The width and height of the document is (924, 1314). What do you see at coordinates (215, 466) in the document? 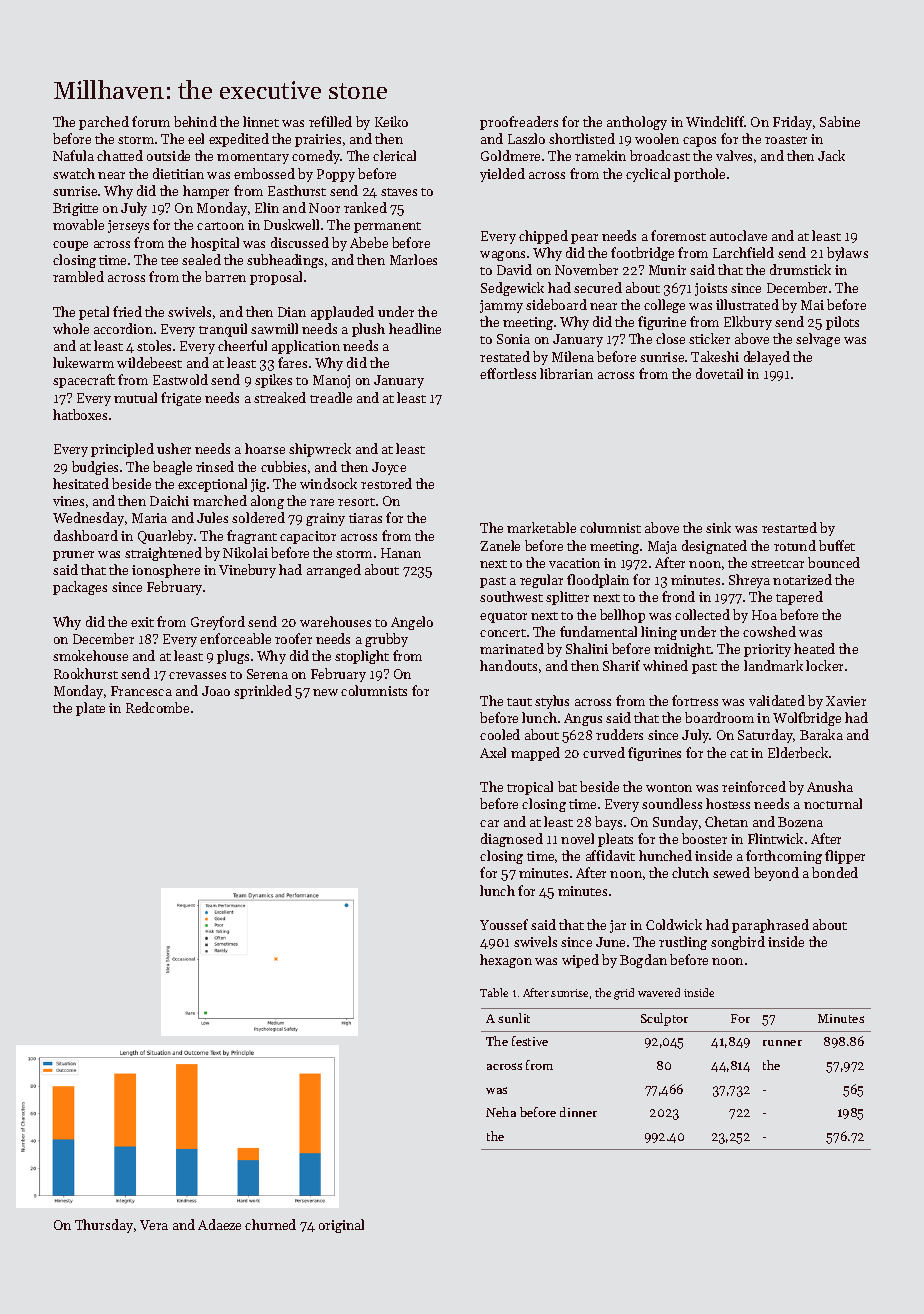
I see `rinsed` at bounding box center [215, 466].
